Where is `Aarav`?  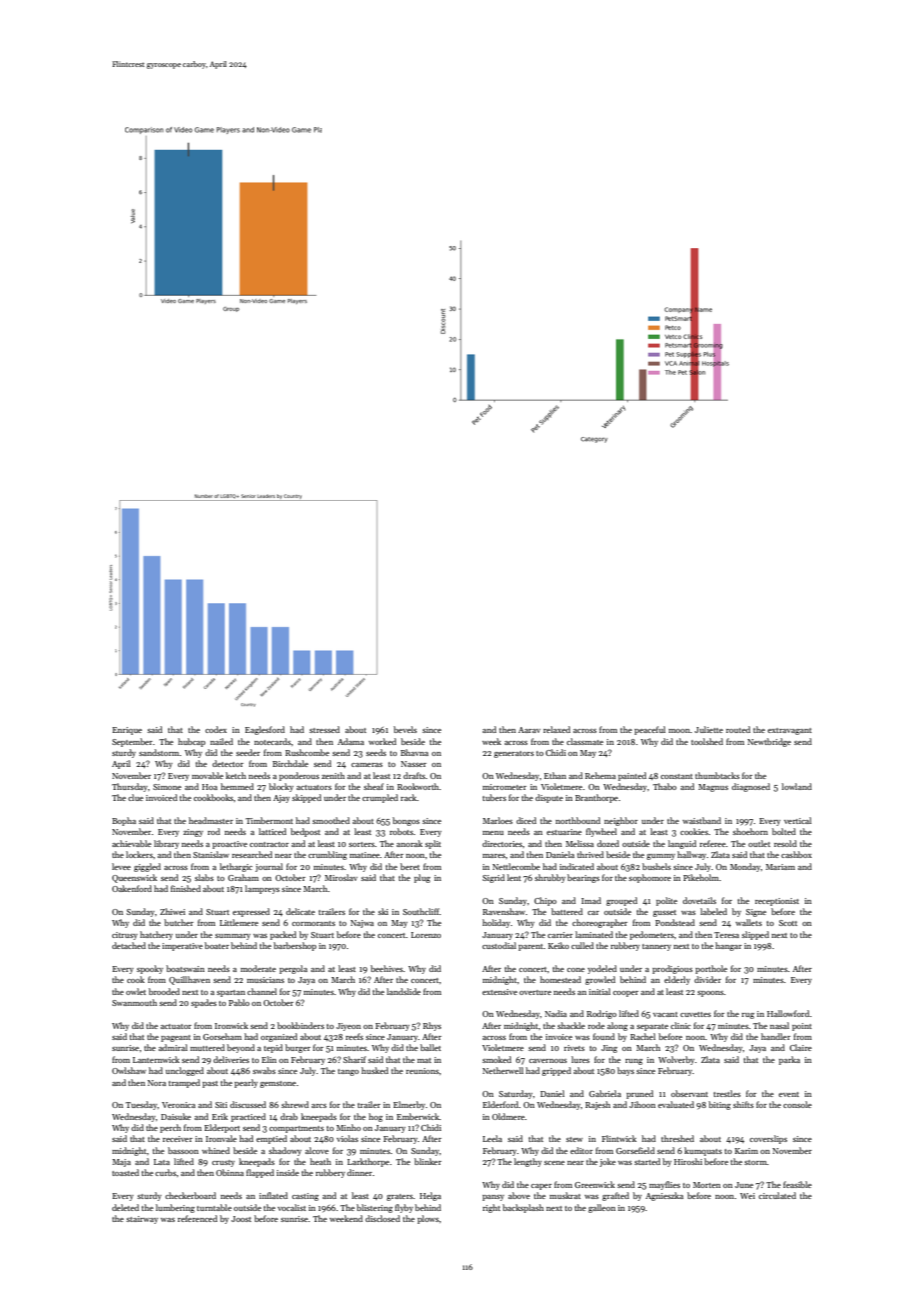 Aarav is located at coordinates (529, 730).
